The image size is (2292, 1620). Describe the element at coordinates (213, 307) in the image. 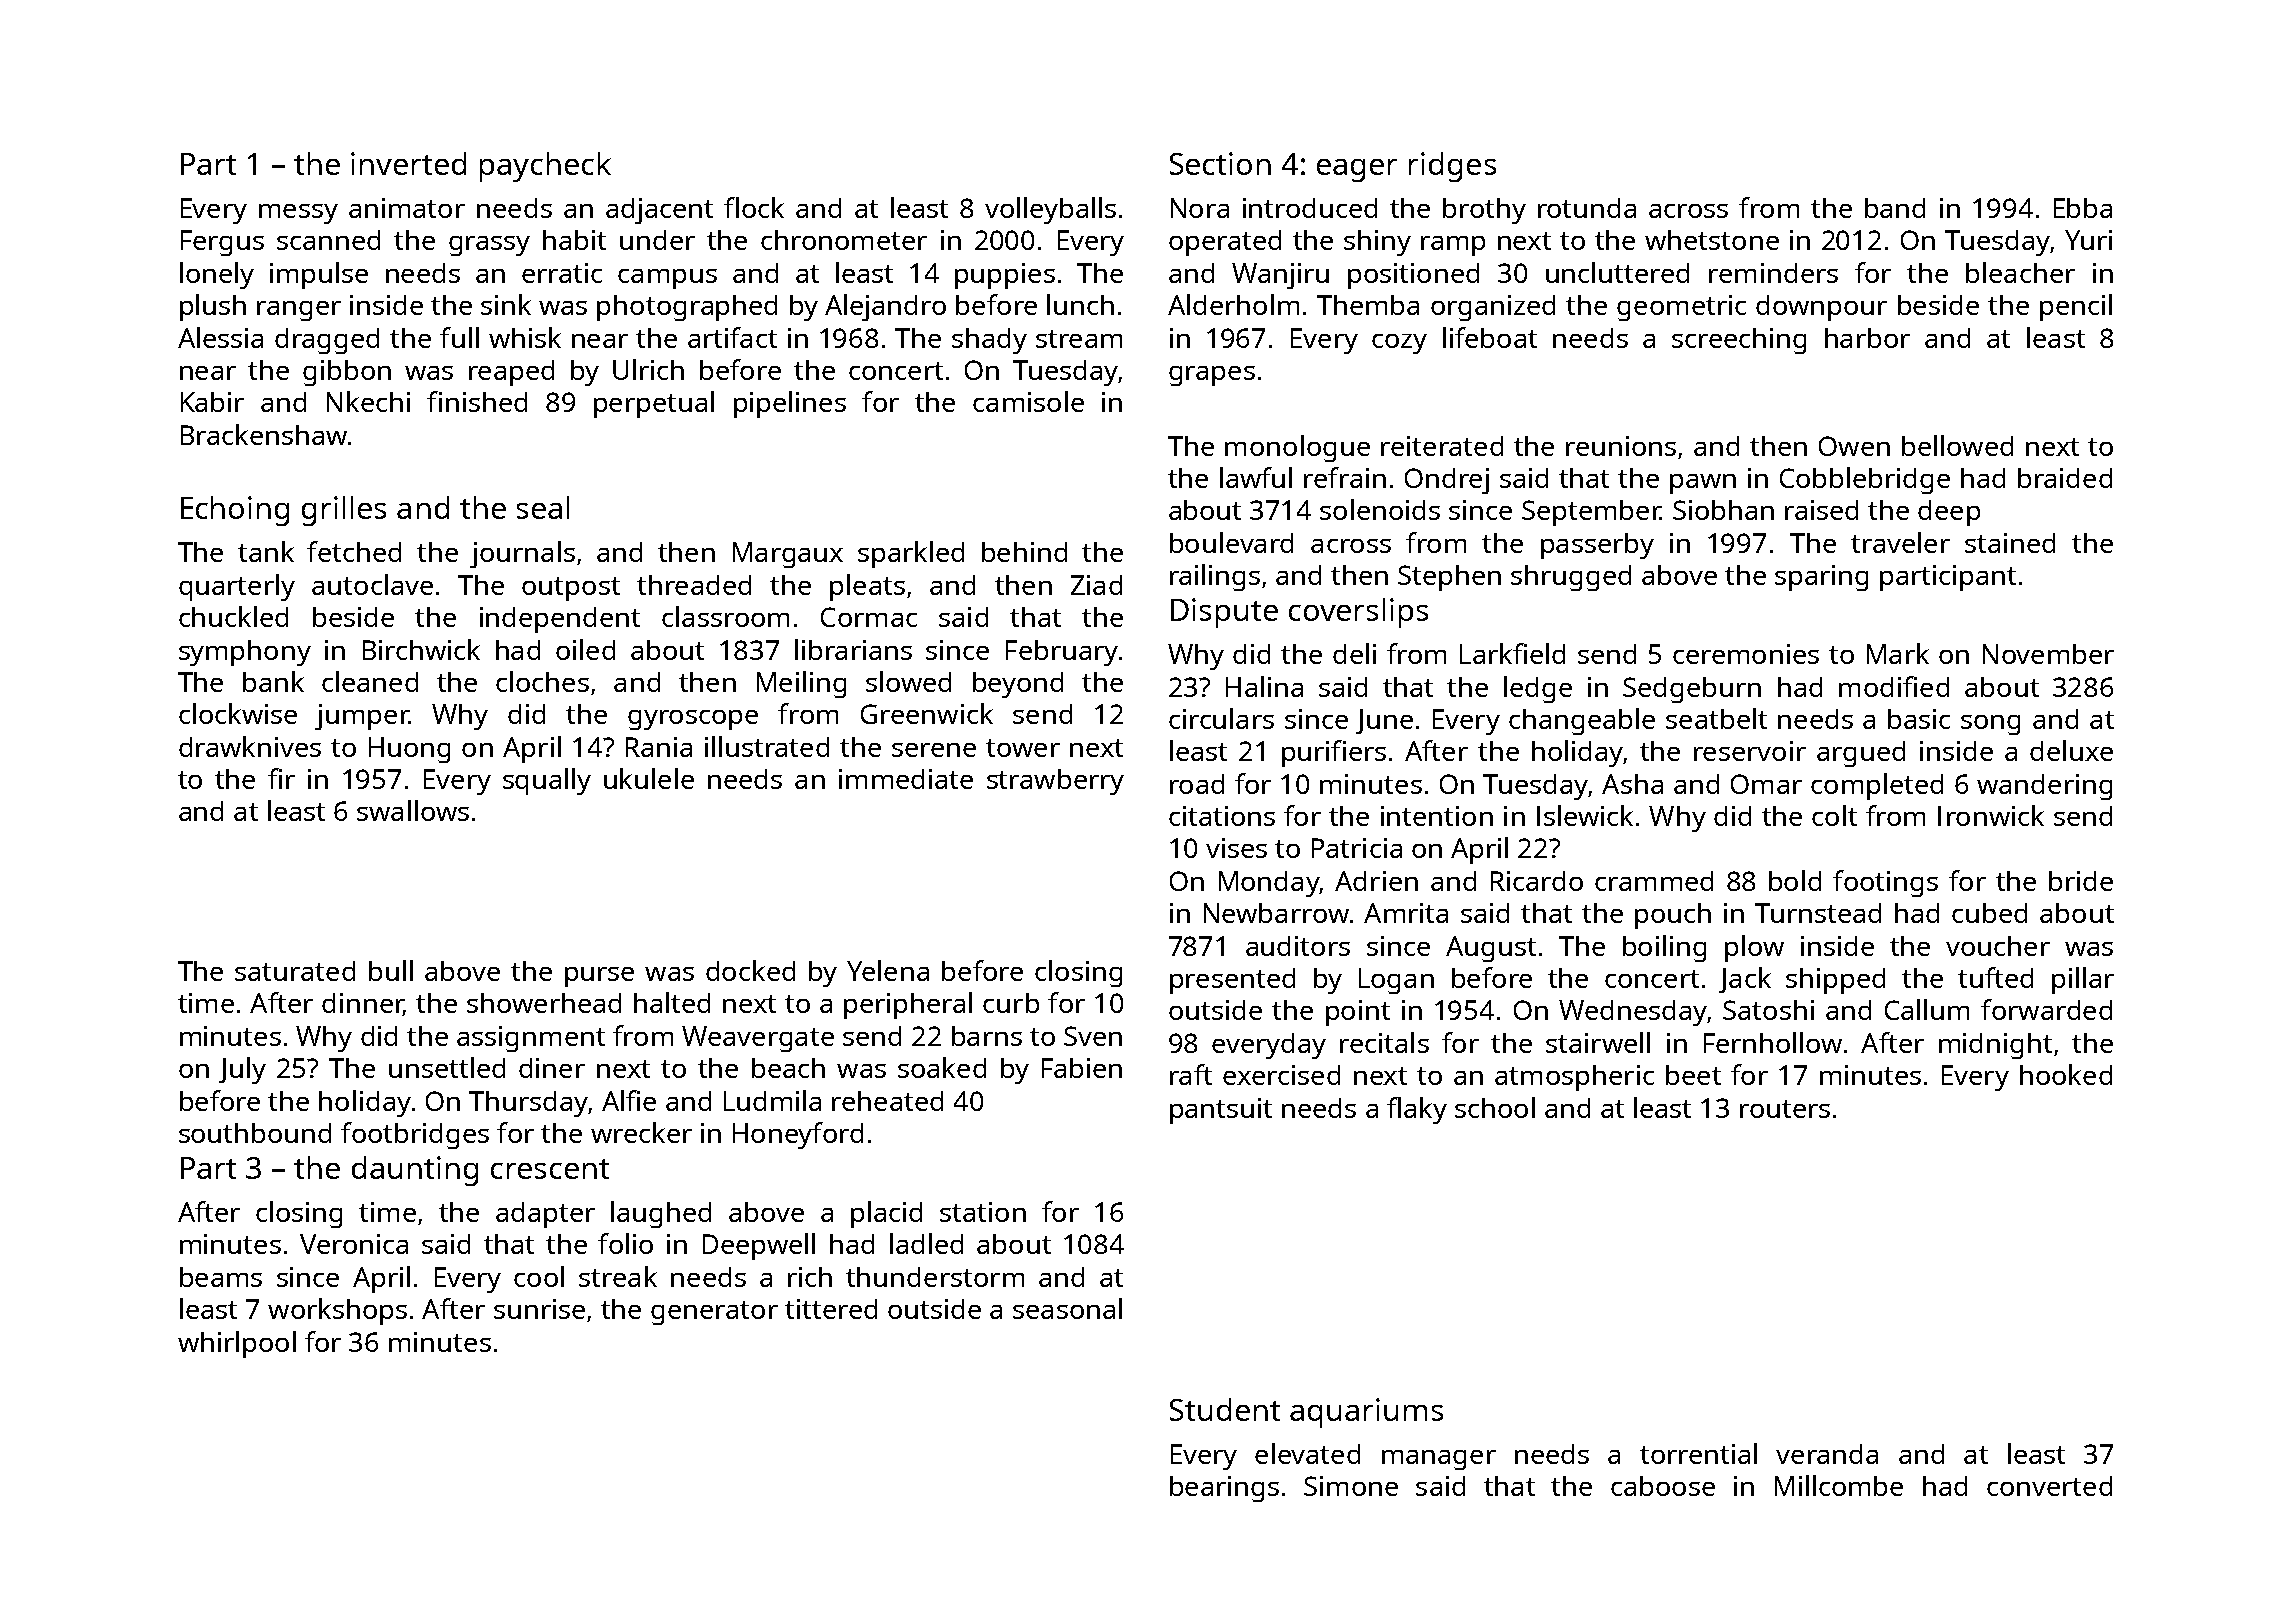

I see `plush` at that location.
